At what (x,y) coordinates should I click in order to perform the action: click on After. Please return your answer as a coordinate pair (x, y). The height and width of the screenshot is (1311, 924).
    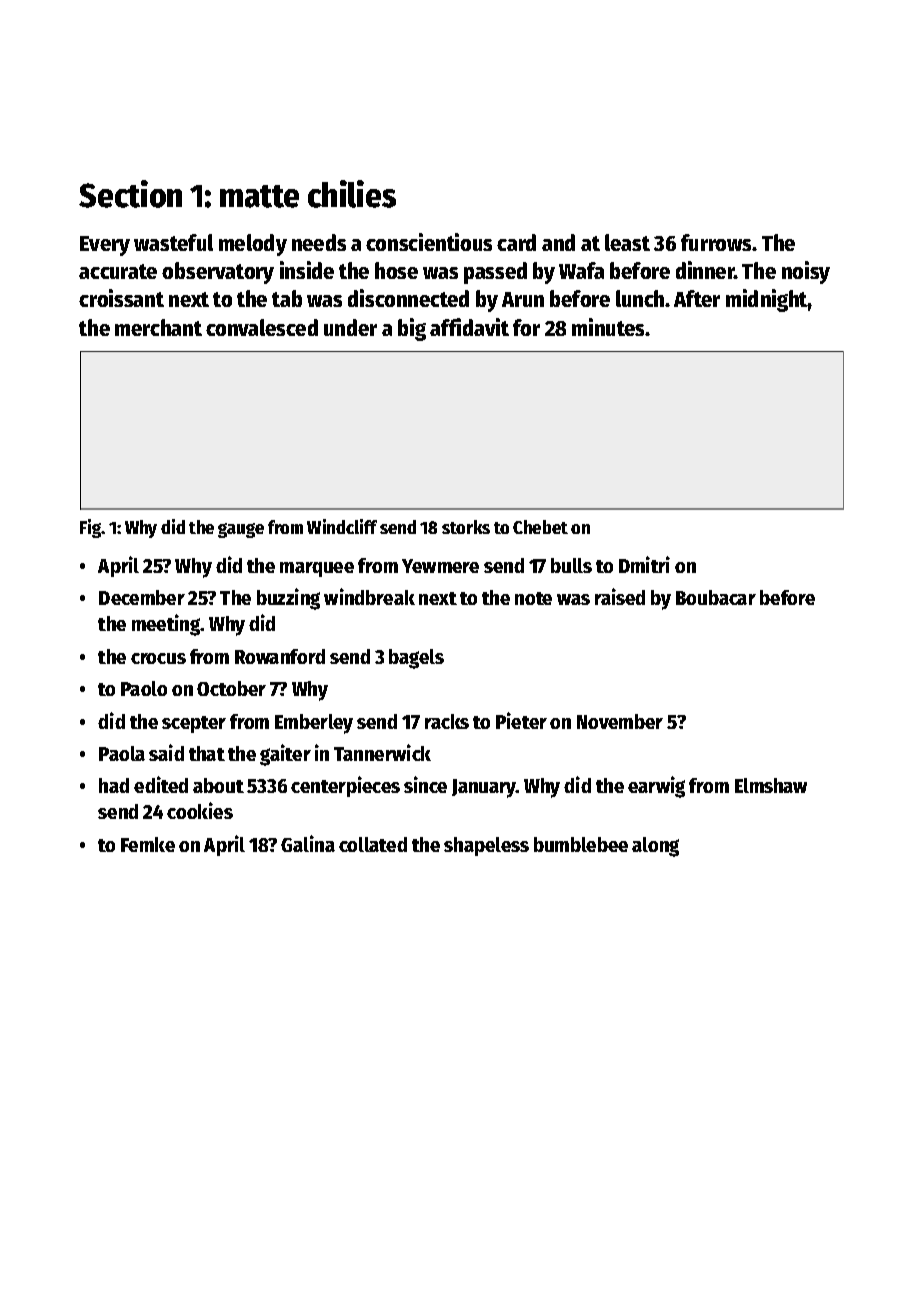
    Looking at the image, I should click on (697, 298).
